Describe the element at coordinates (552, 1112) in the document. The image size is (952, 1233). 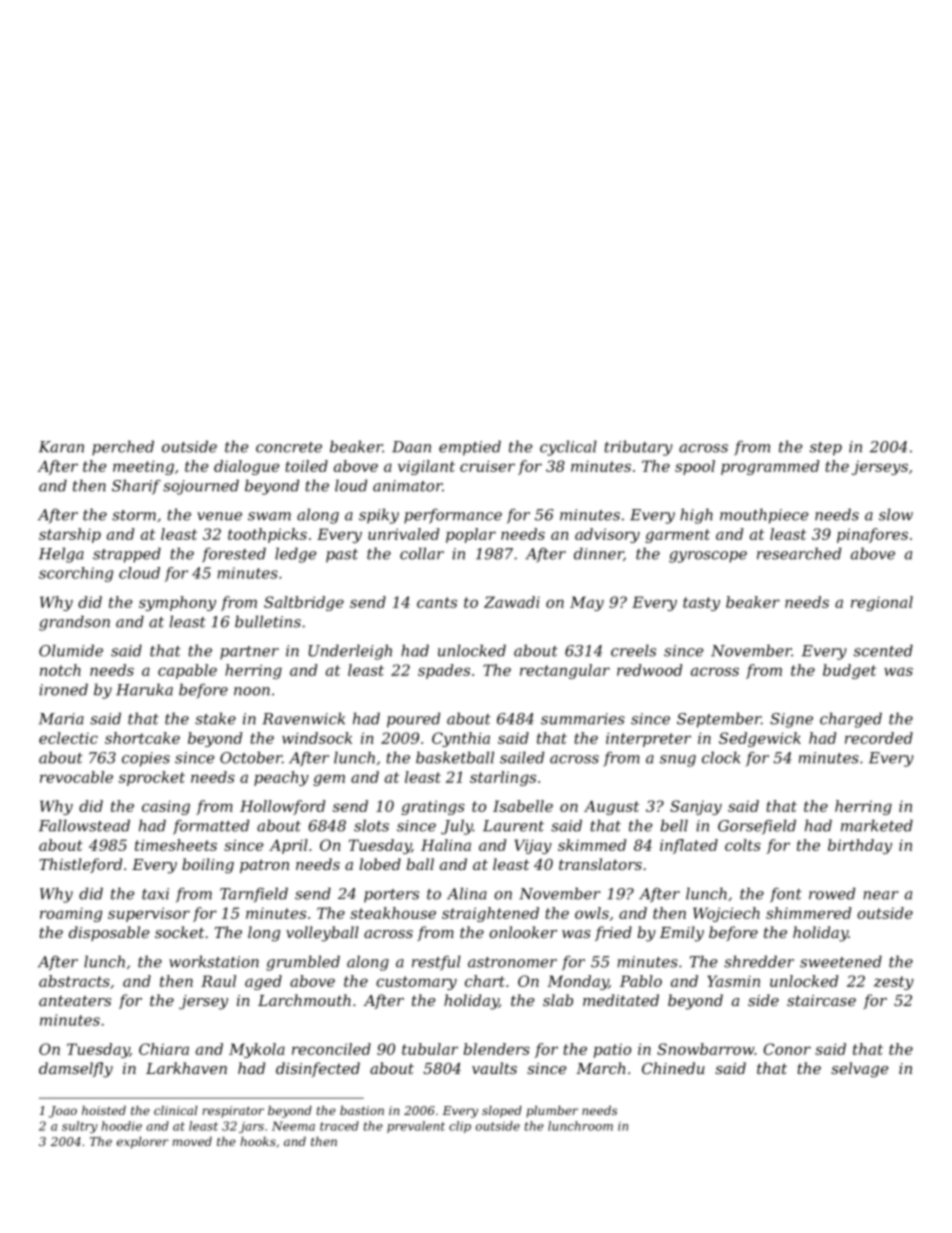
I see `plumber` at that location.
